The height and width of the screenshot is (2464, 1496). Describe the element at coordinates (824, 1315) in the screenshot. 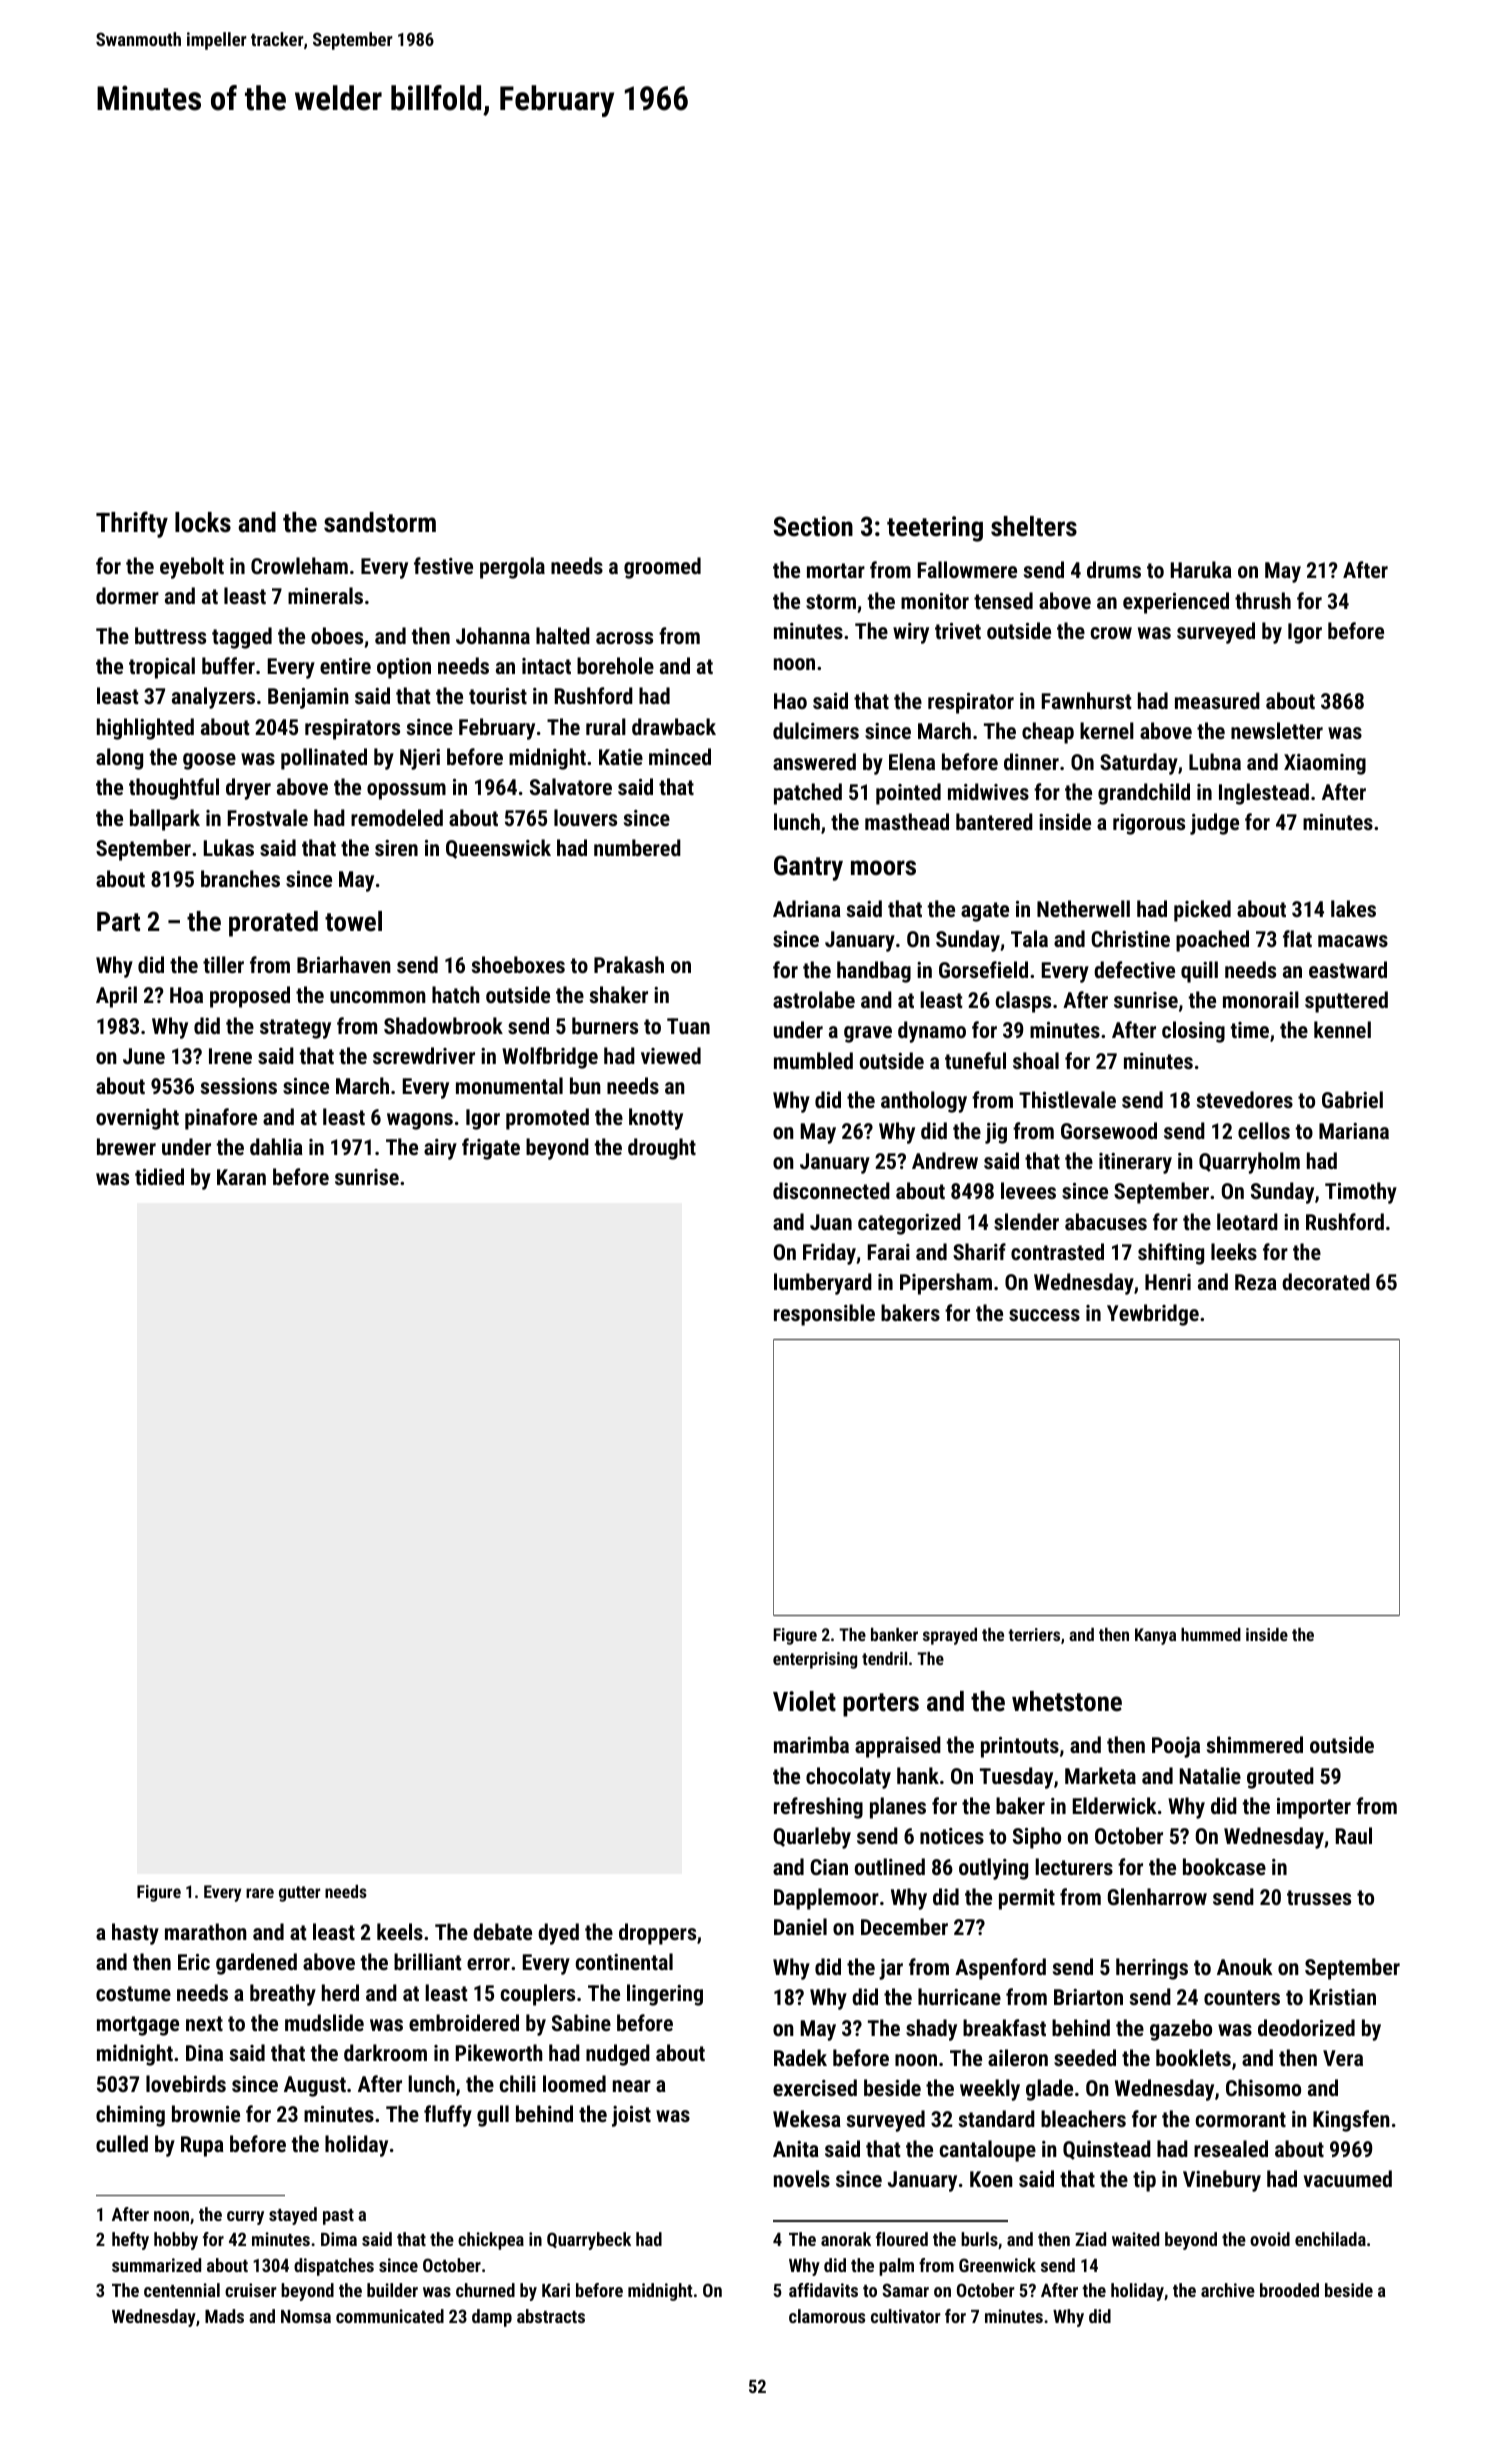

I see `responsible` at that location.
